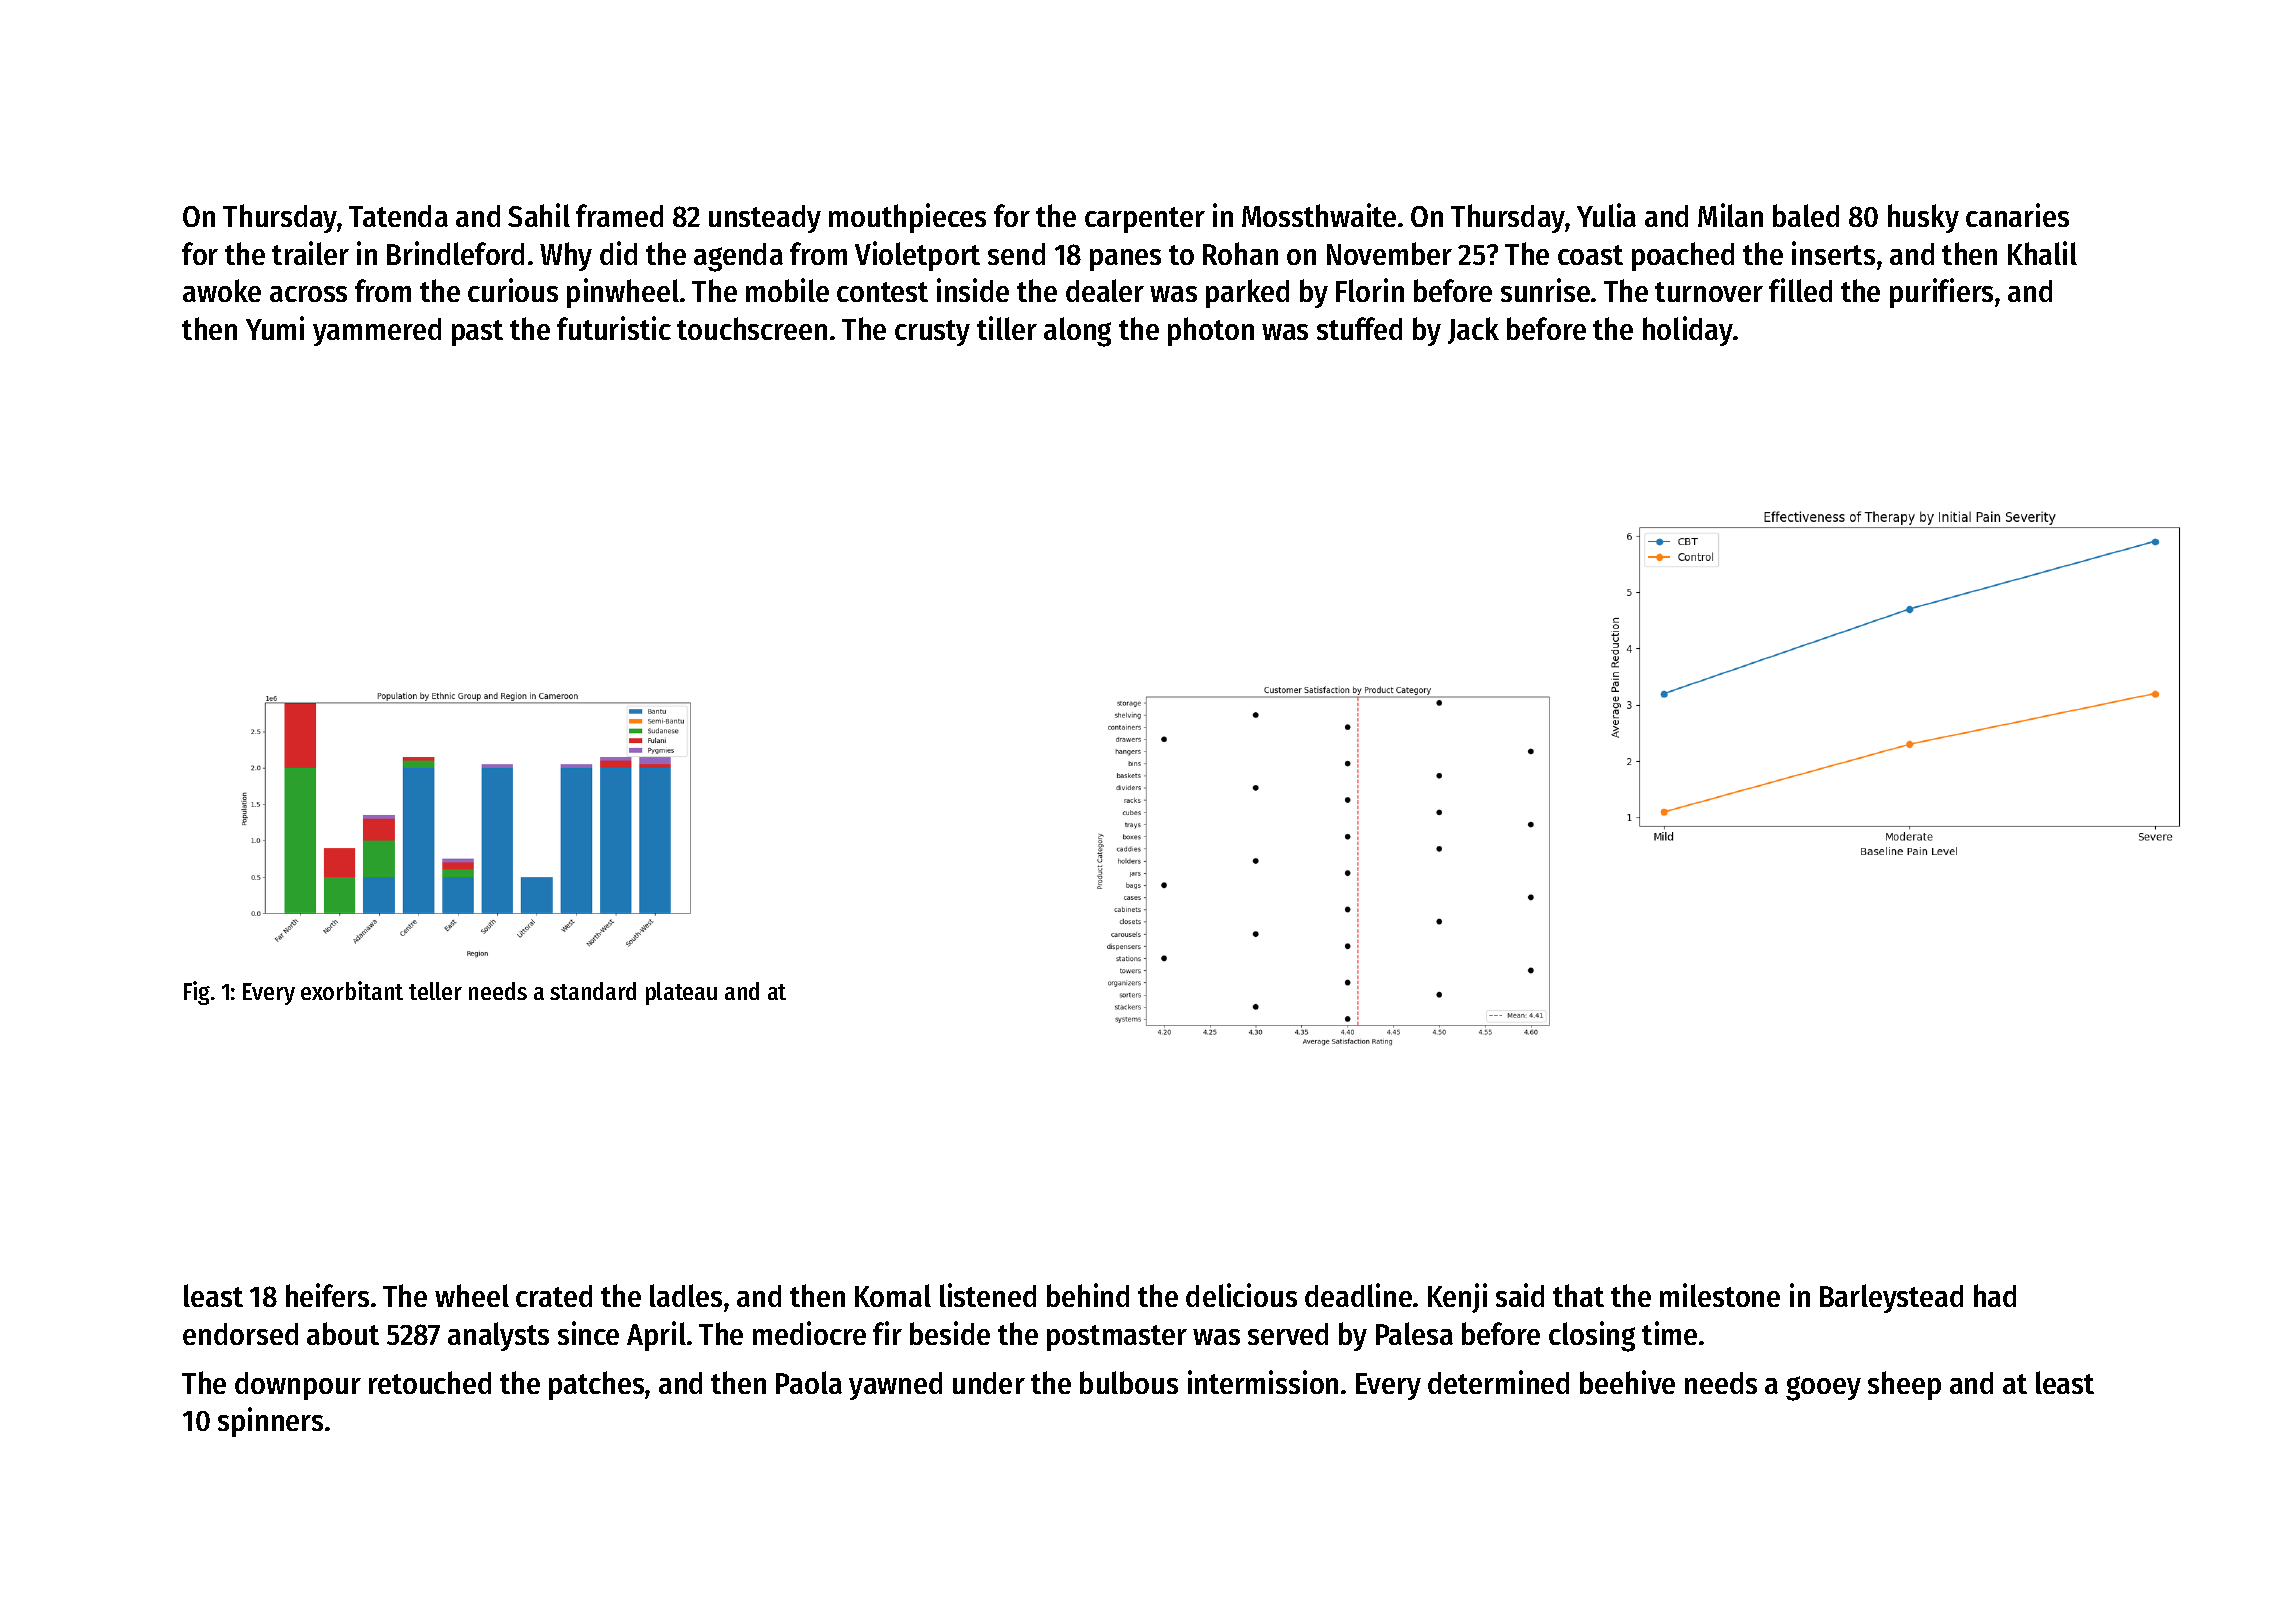  I want to click on Yumi, so click(275, 328).
